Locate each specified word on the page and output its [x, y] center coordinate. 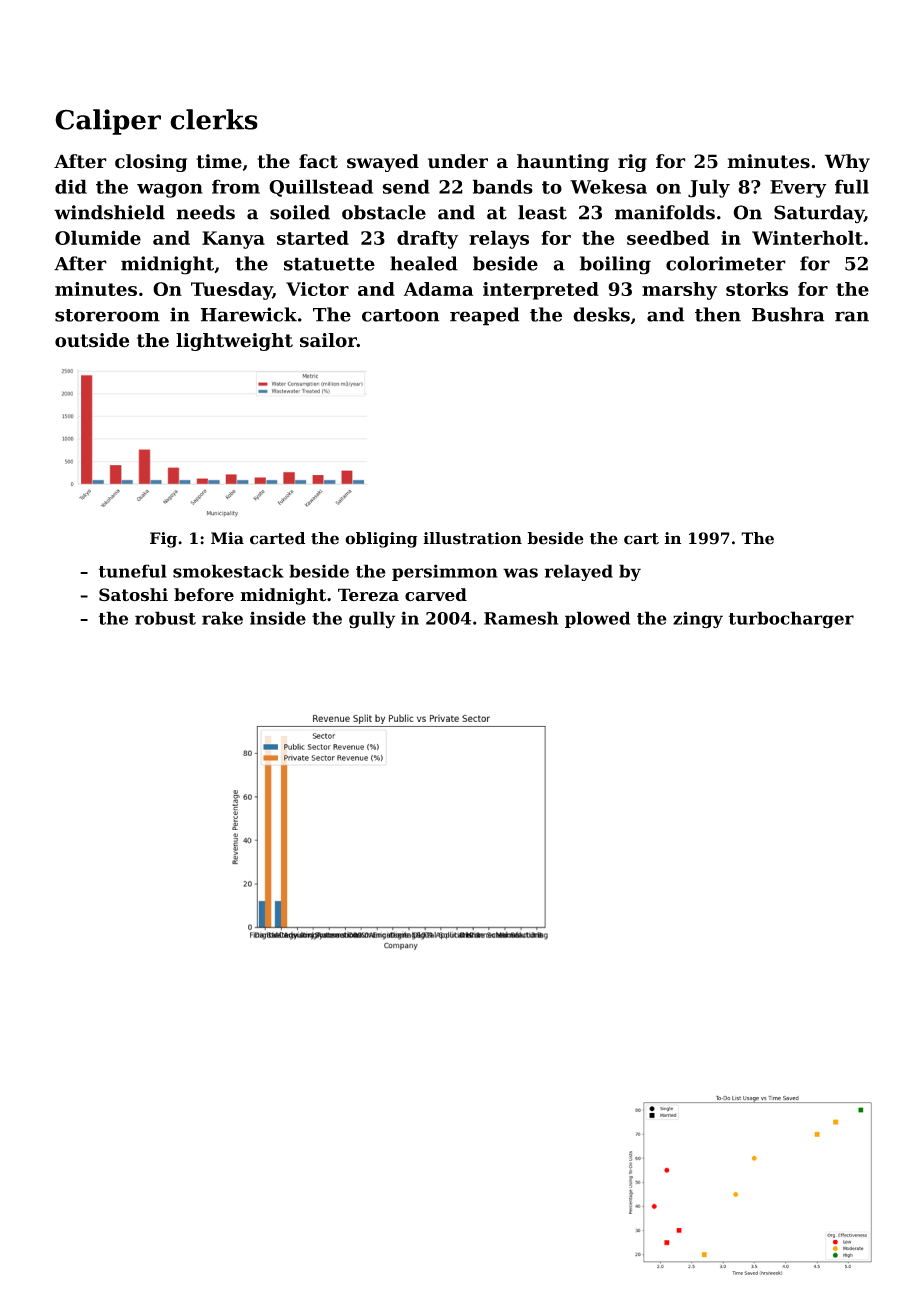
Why [847, 163]
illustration [472, 538]
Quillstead [321, 188]
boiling [615, 265]
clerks [214, 119]
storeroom [107, 315]
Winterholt [807, 237]
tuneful [133, 571]
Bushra [788, 314]
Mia [227, 538]
